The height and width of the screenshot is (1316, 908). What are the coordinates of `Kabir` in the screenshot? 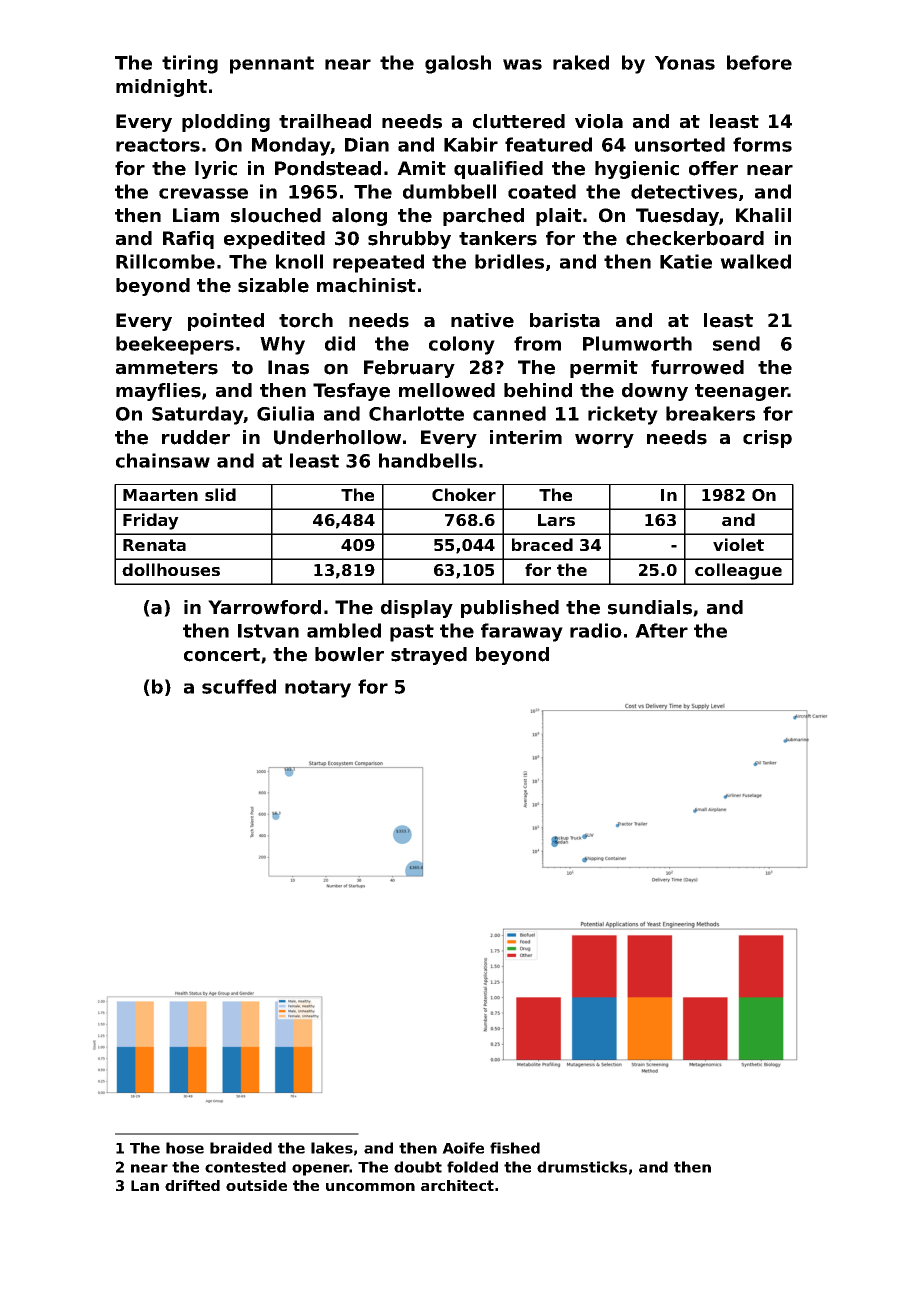 It's located at (471, 144).
